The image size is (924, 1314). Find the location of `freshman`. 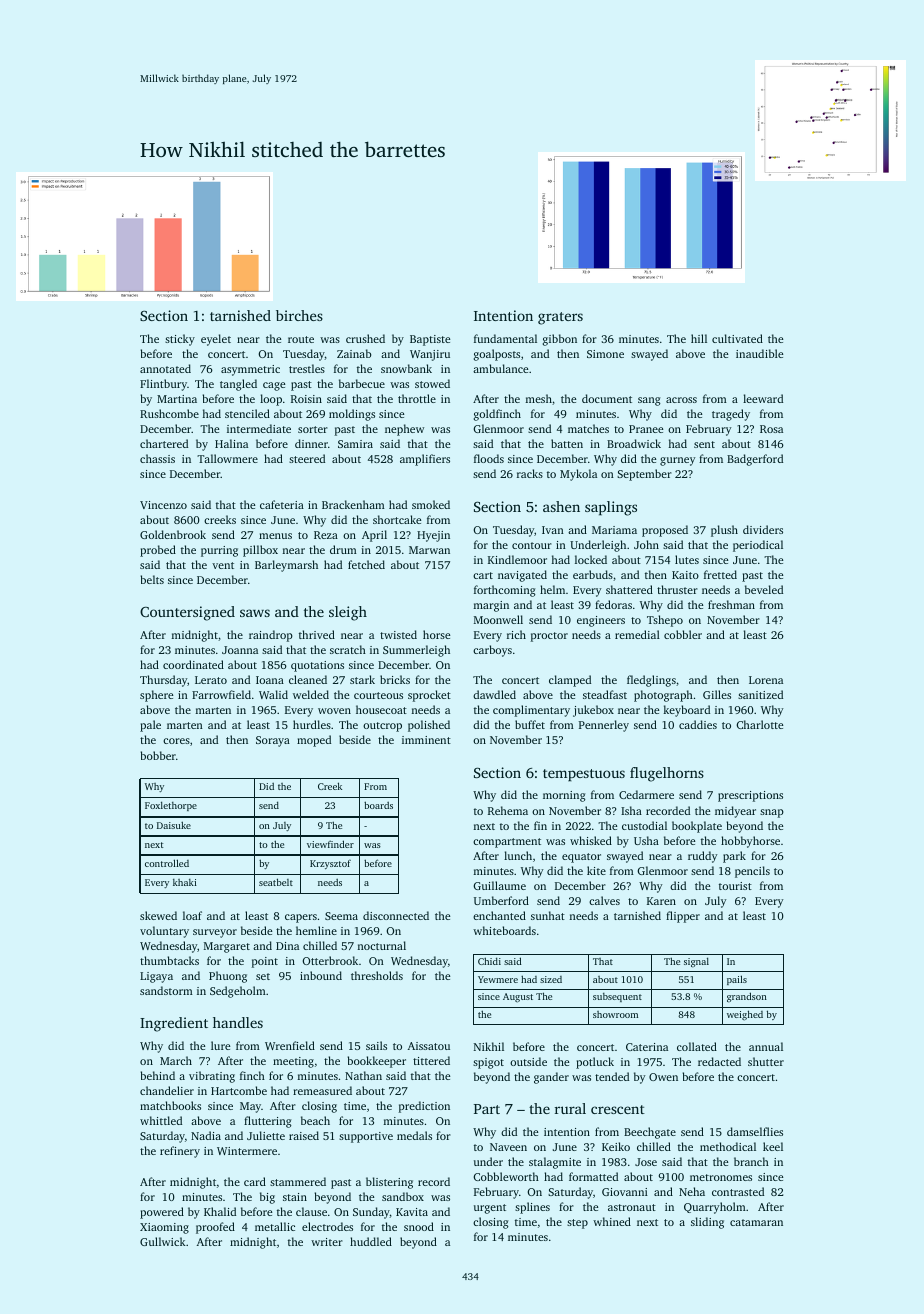

freshman is located at coordinates (731, 604).
